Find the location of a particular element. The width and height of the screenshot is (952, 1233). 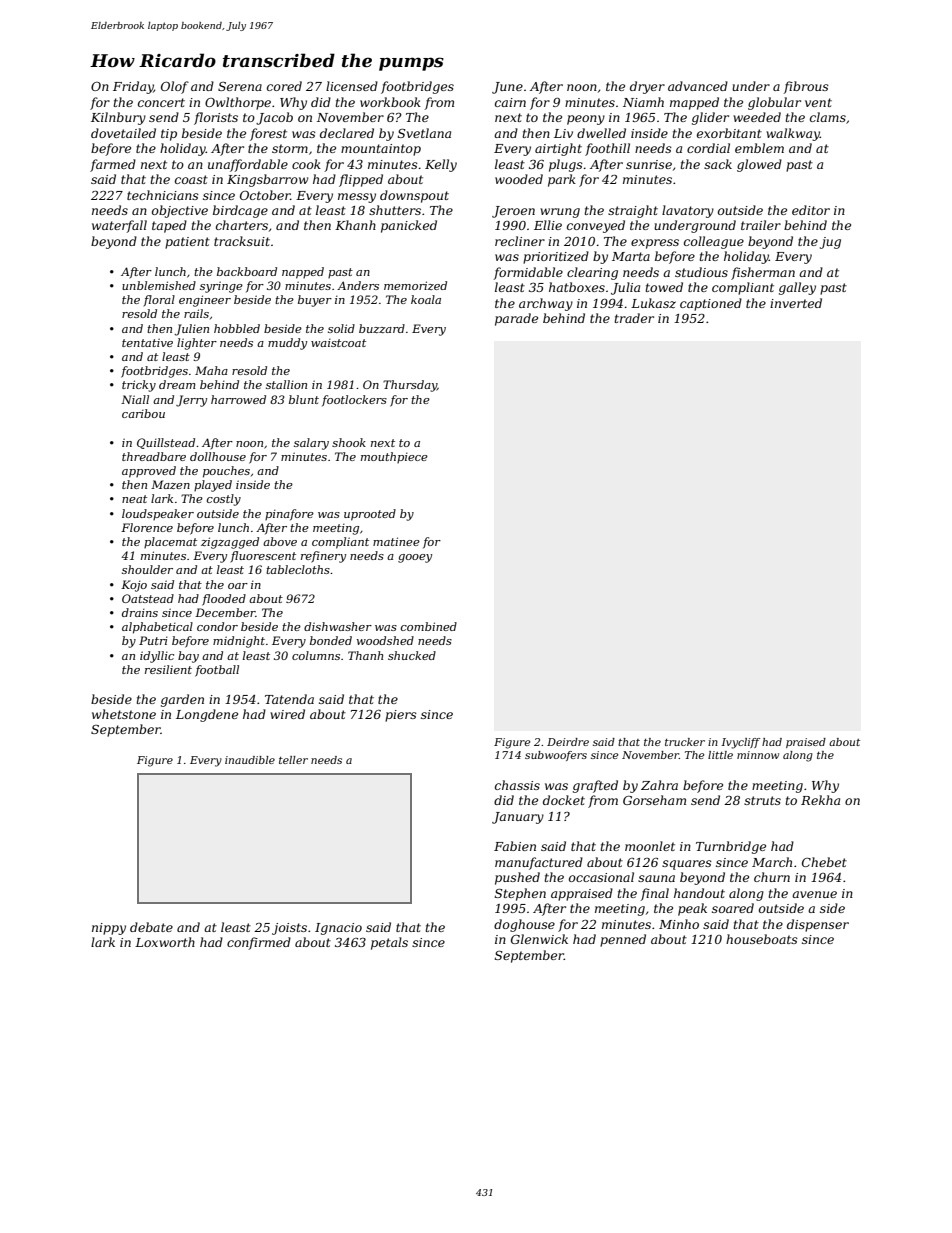

drains is located at coordinates (140, 612).
